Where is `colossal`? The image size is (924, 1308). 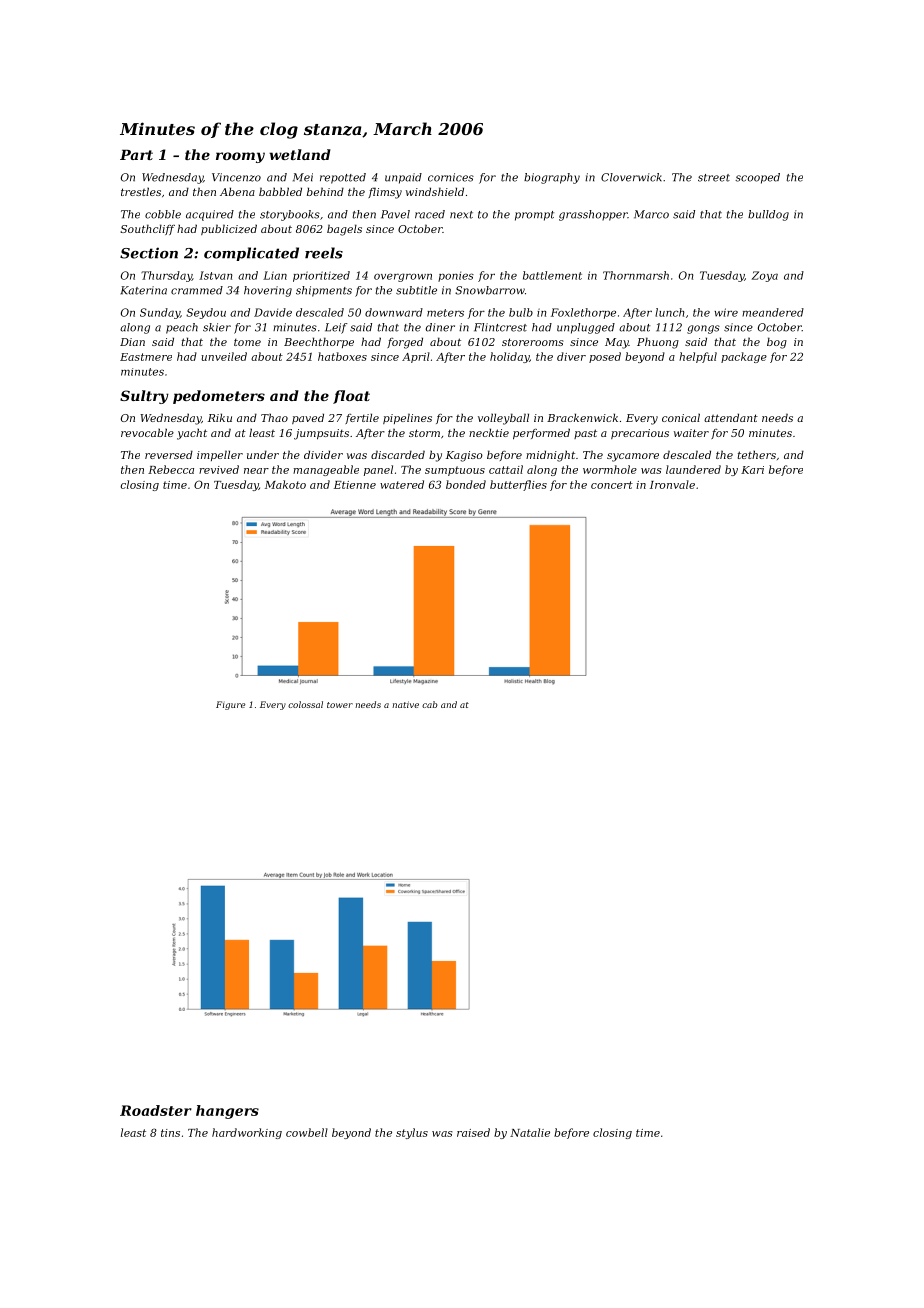 colossal is located at coordinates (305, 704).
